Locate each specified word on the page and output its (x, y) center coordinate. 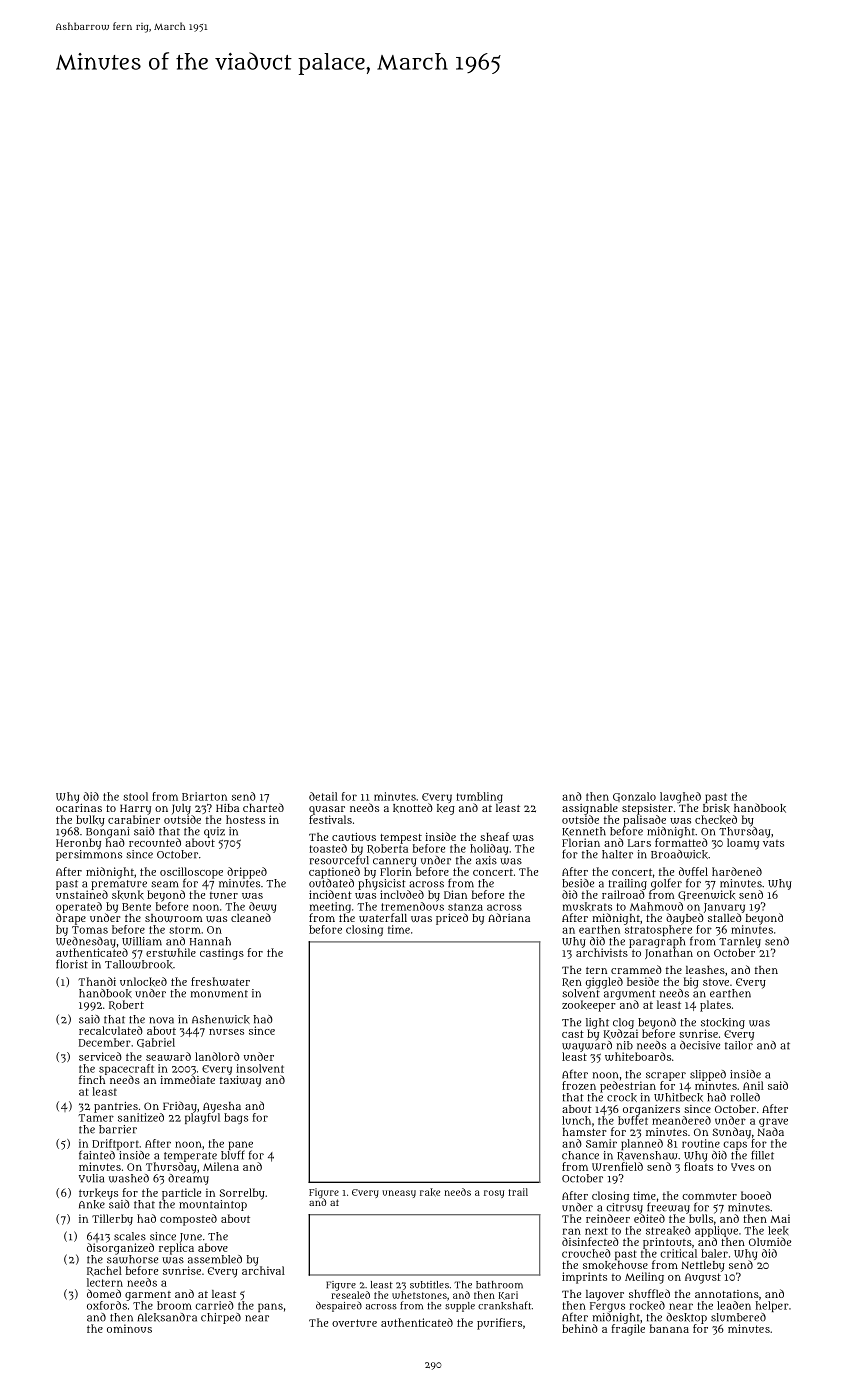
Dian (455, 894)
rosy (494, 1194)
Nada (771, 1131)
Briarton (204, 796)
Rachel (104, 1271)
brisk (716, 808)
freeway (668, 1208)
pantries (116, 1107)
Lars (639, 843)
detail (323, 796)
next (596, 1231)
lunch (576, 1120)
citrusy (624, 1208)
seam (164, 884)
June (191, 1238)
